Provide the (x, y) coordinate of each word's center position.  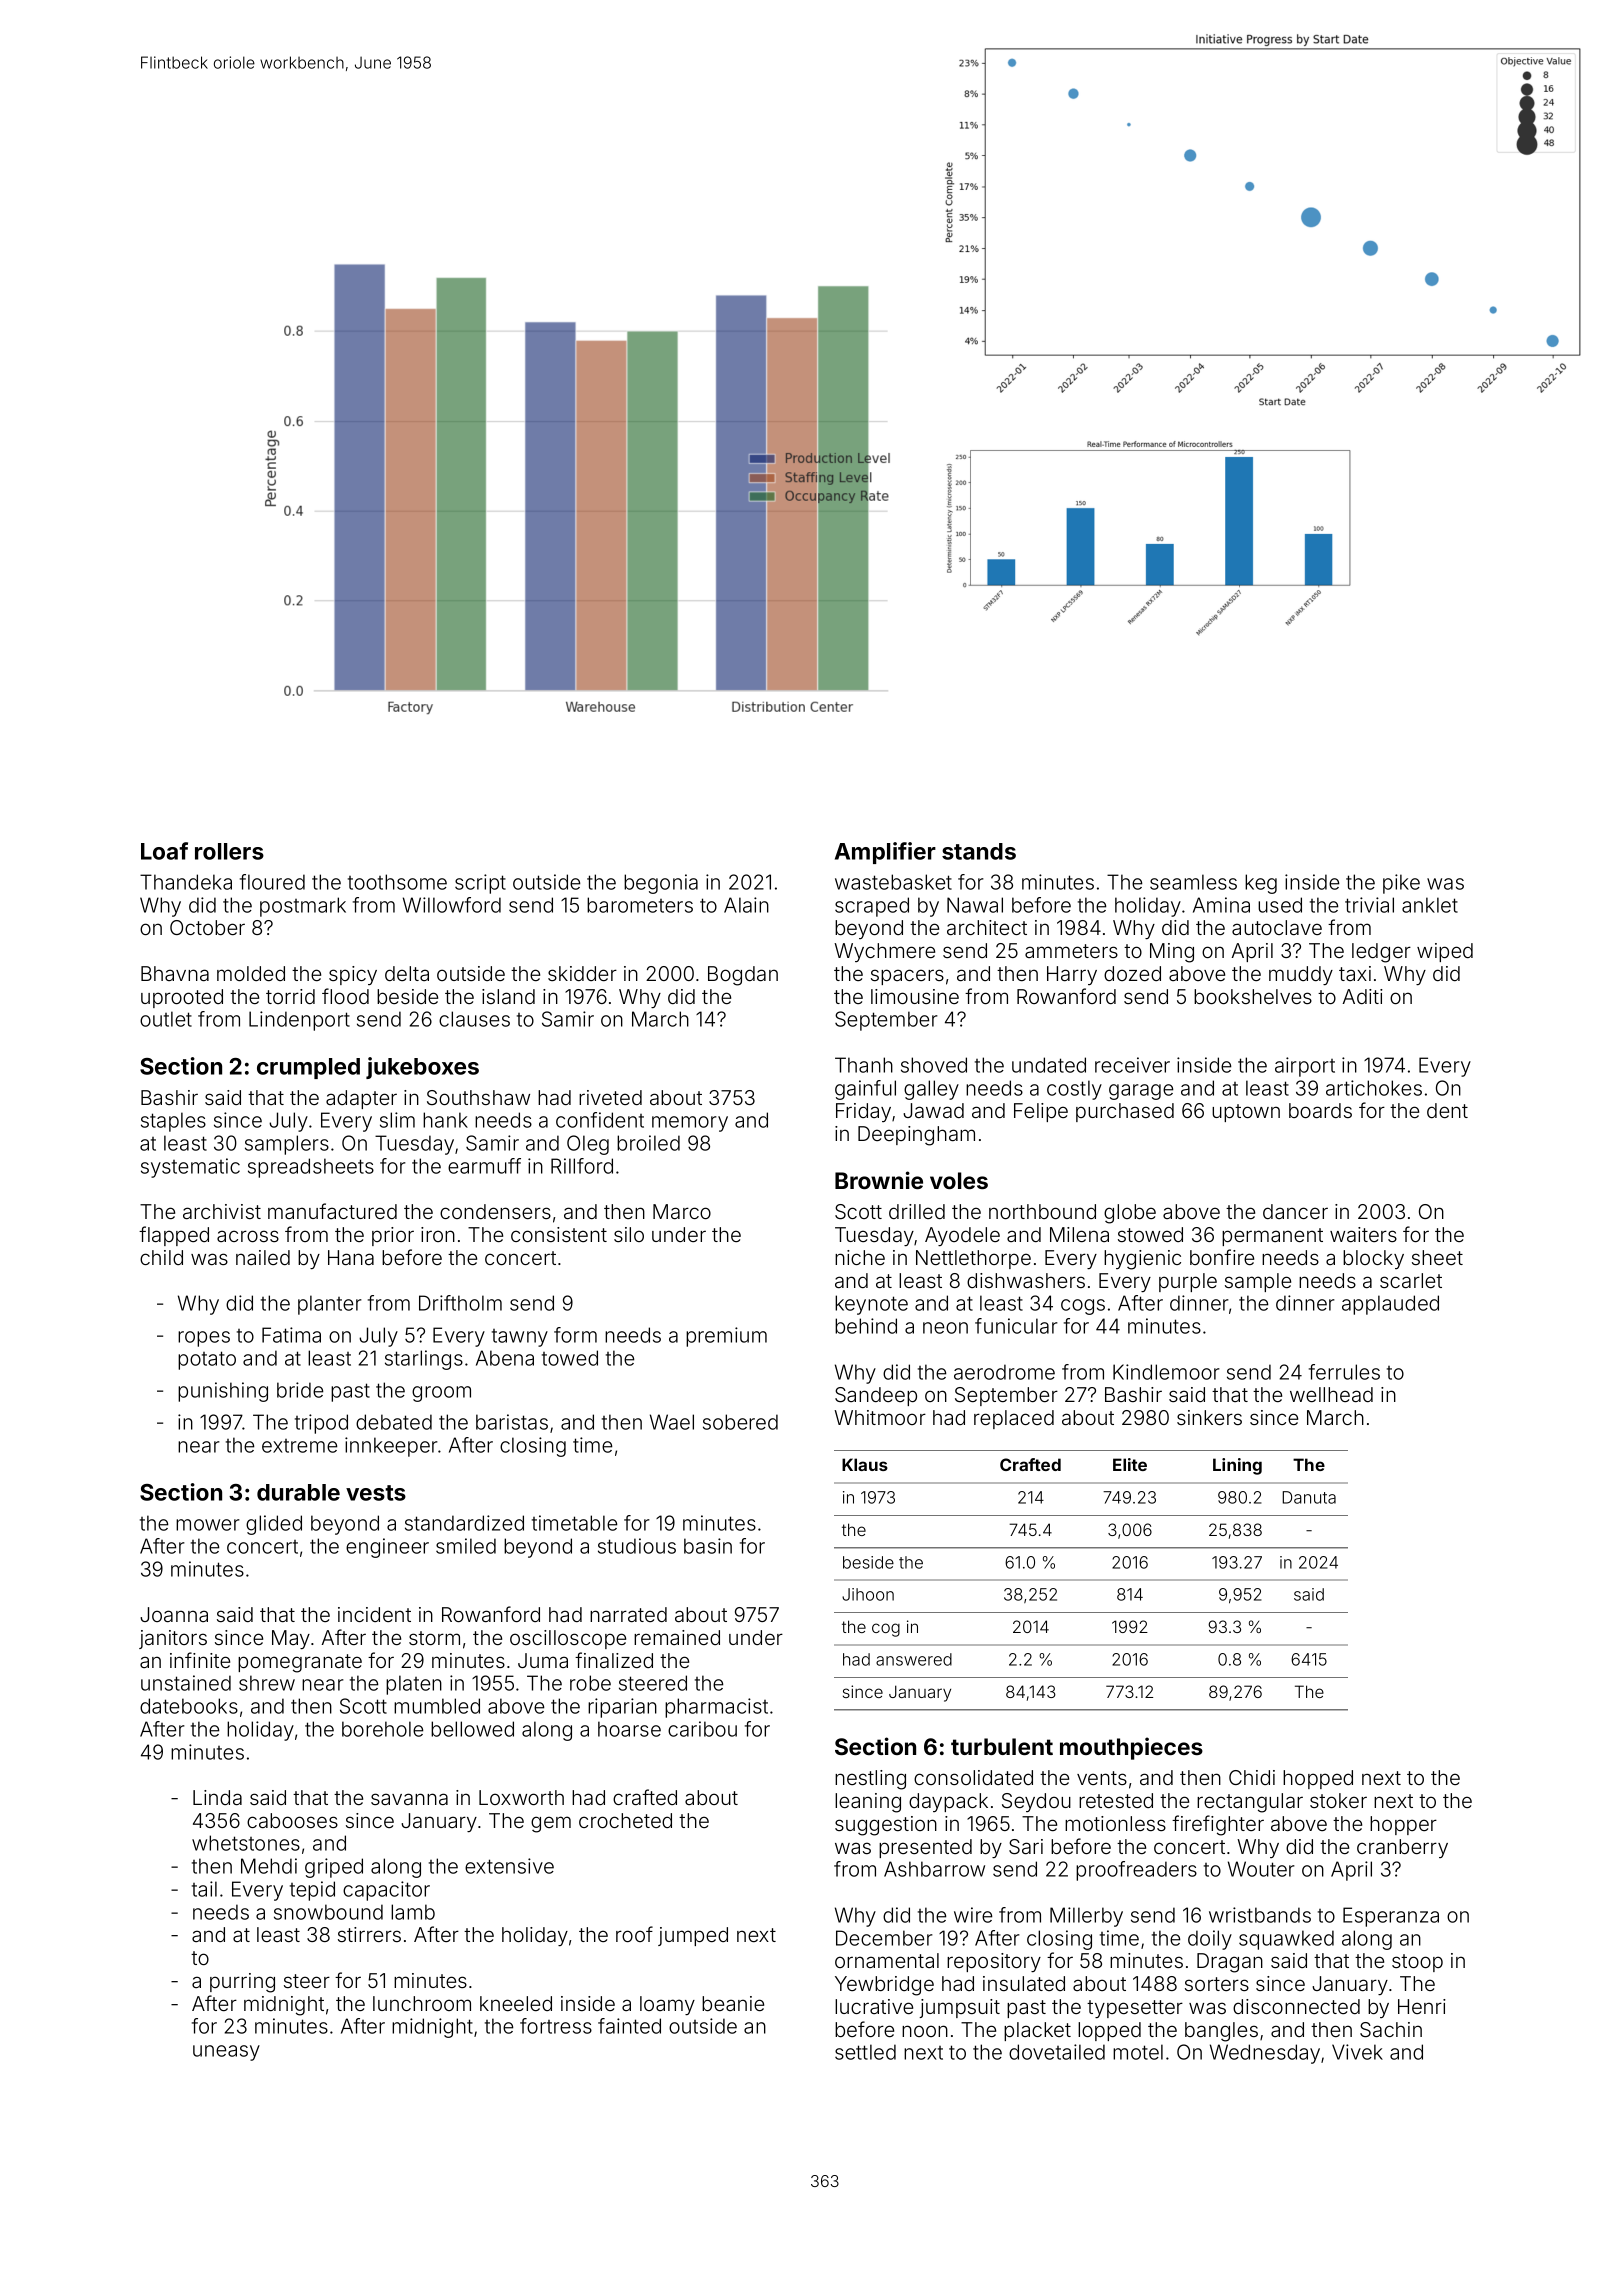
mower (208, 1525)
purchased (1125, 1112)
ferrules (1344, 1372)
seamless (1193, 882)
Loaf (164, 851)
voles (959, 1180)
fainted (629, 2026)
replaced (1014, 1419)
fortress (556, 2026)
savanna (409, 1799)
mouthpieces (1131, 1748)
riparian (622, 1708)
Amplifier (885, 853)
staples (173, 1122)
